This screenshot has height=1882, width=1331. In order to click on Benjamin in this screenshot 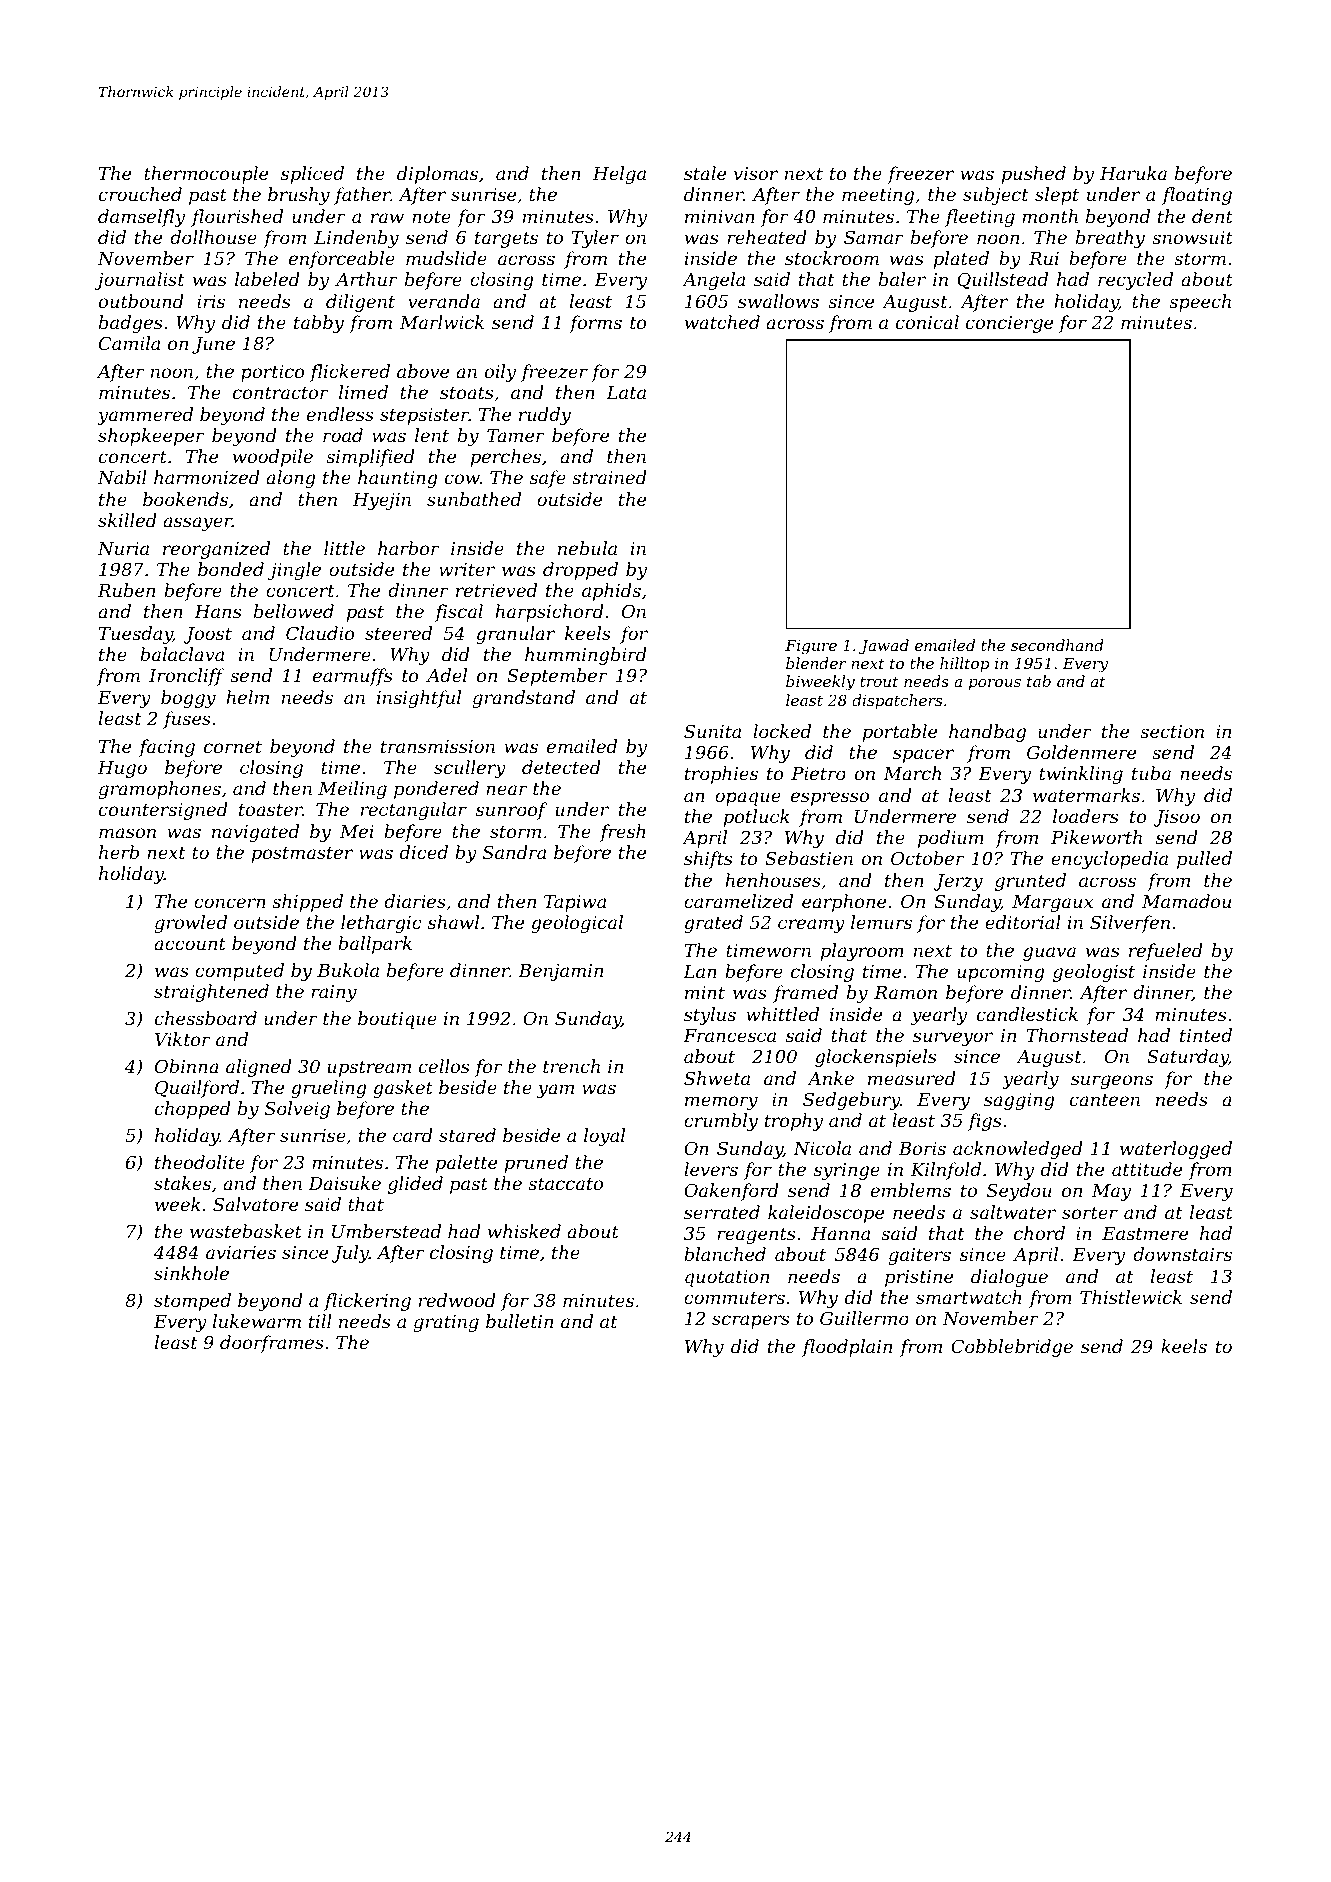, I will do `click(560, 972)`.
